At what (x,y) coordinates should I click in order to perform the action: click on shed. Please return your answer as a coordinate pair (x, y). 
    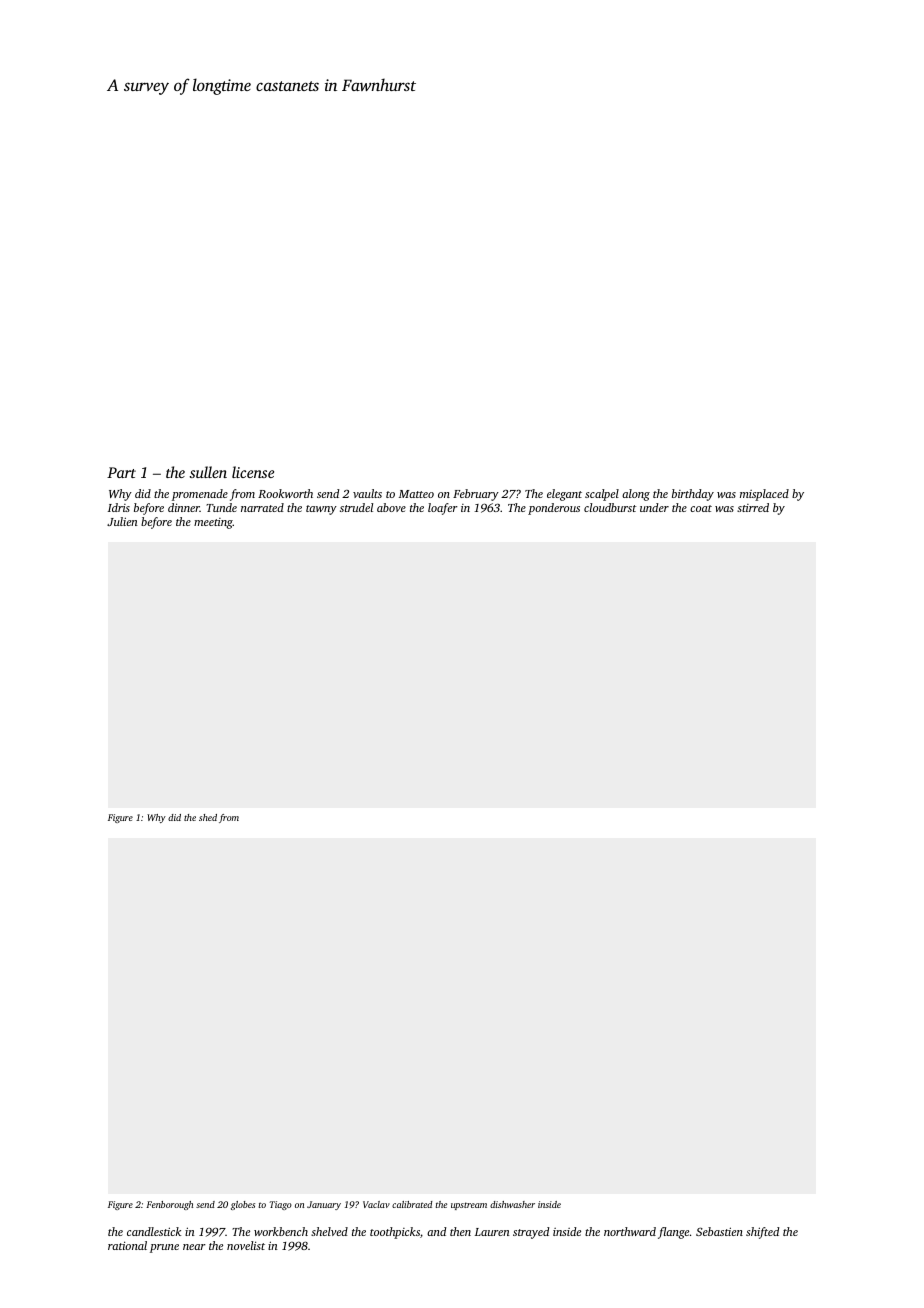
    Looking at the image, I should click on (208, 817).
